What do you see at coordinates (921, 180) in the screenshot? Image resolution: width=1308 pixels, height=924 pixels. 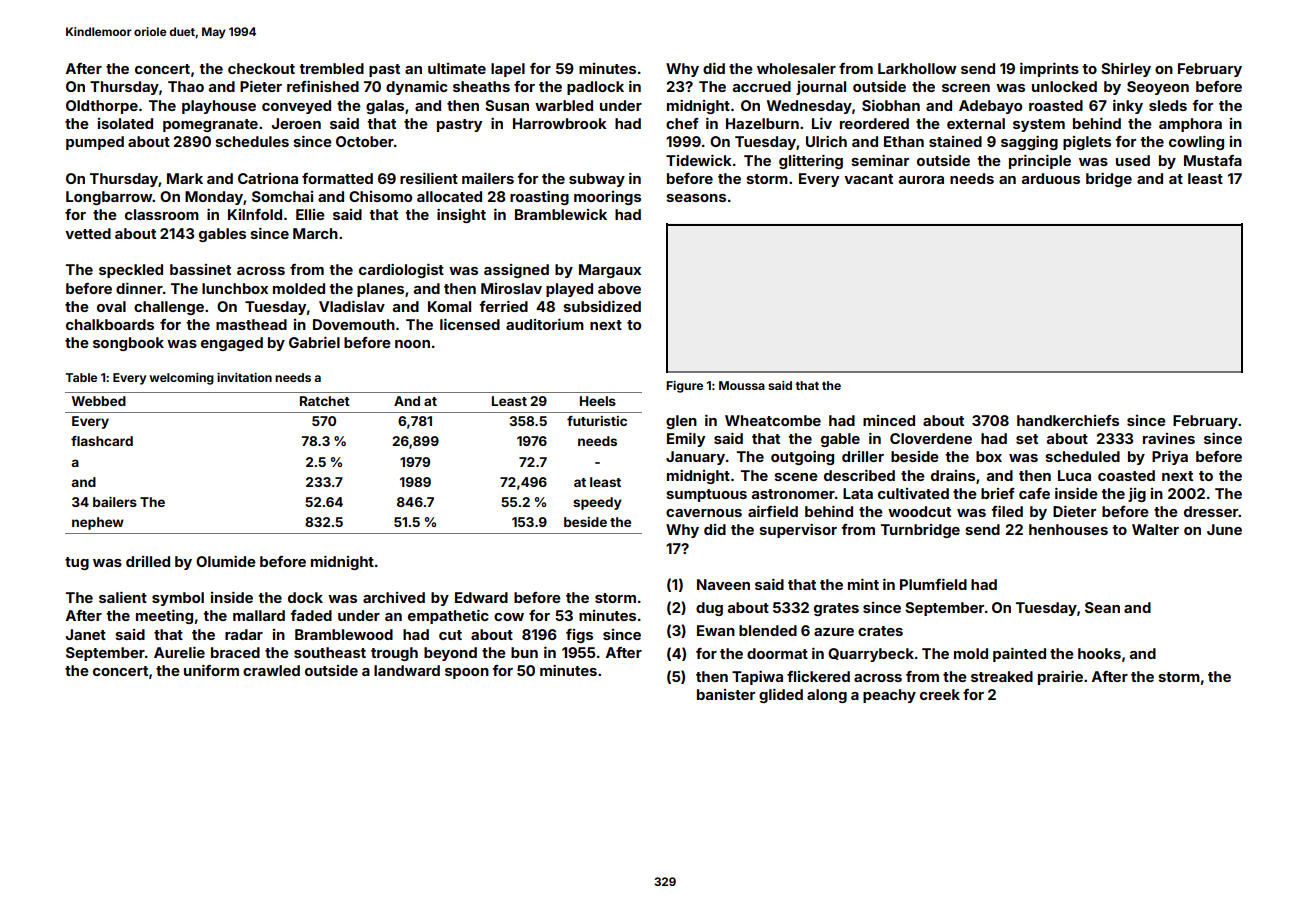 I see `aurora` at bounding box center [921, 180].
